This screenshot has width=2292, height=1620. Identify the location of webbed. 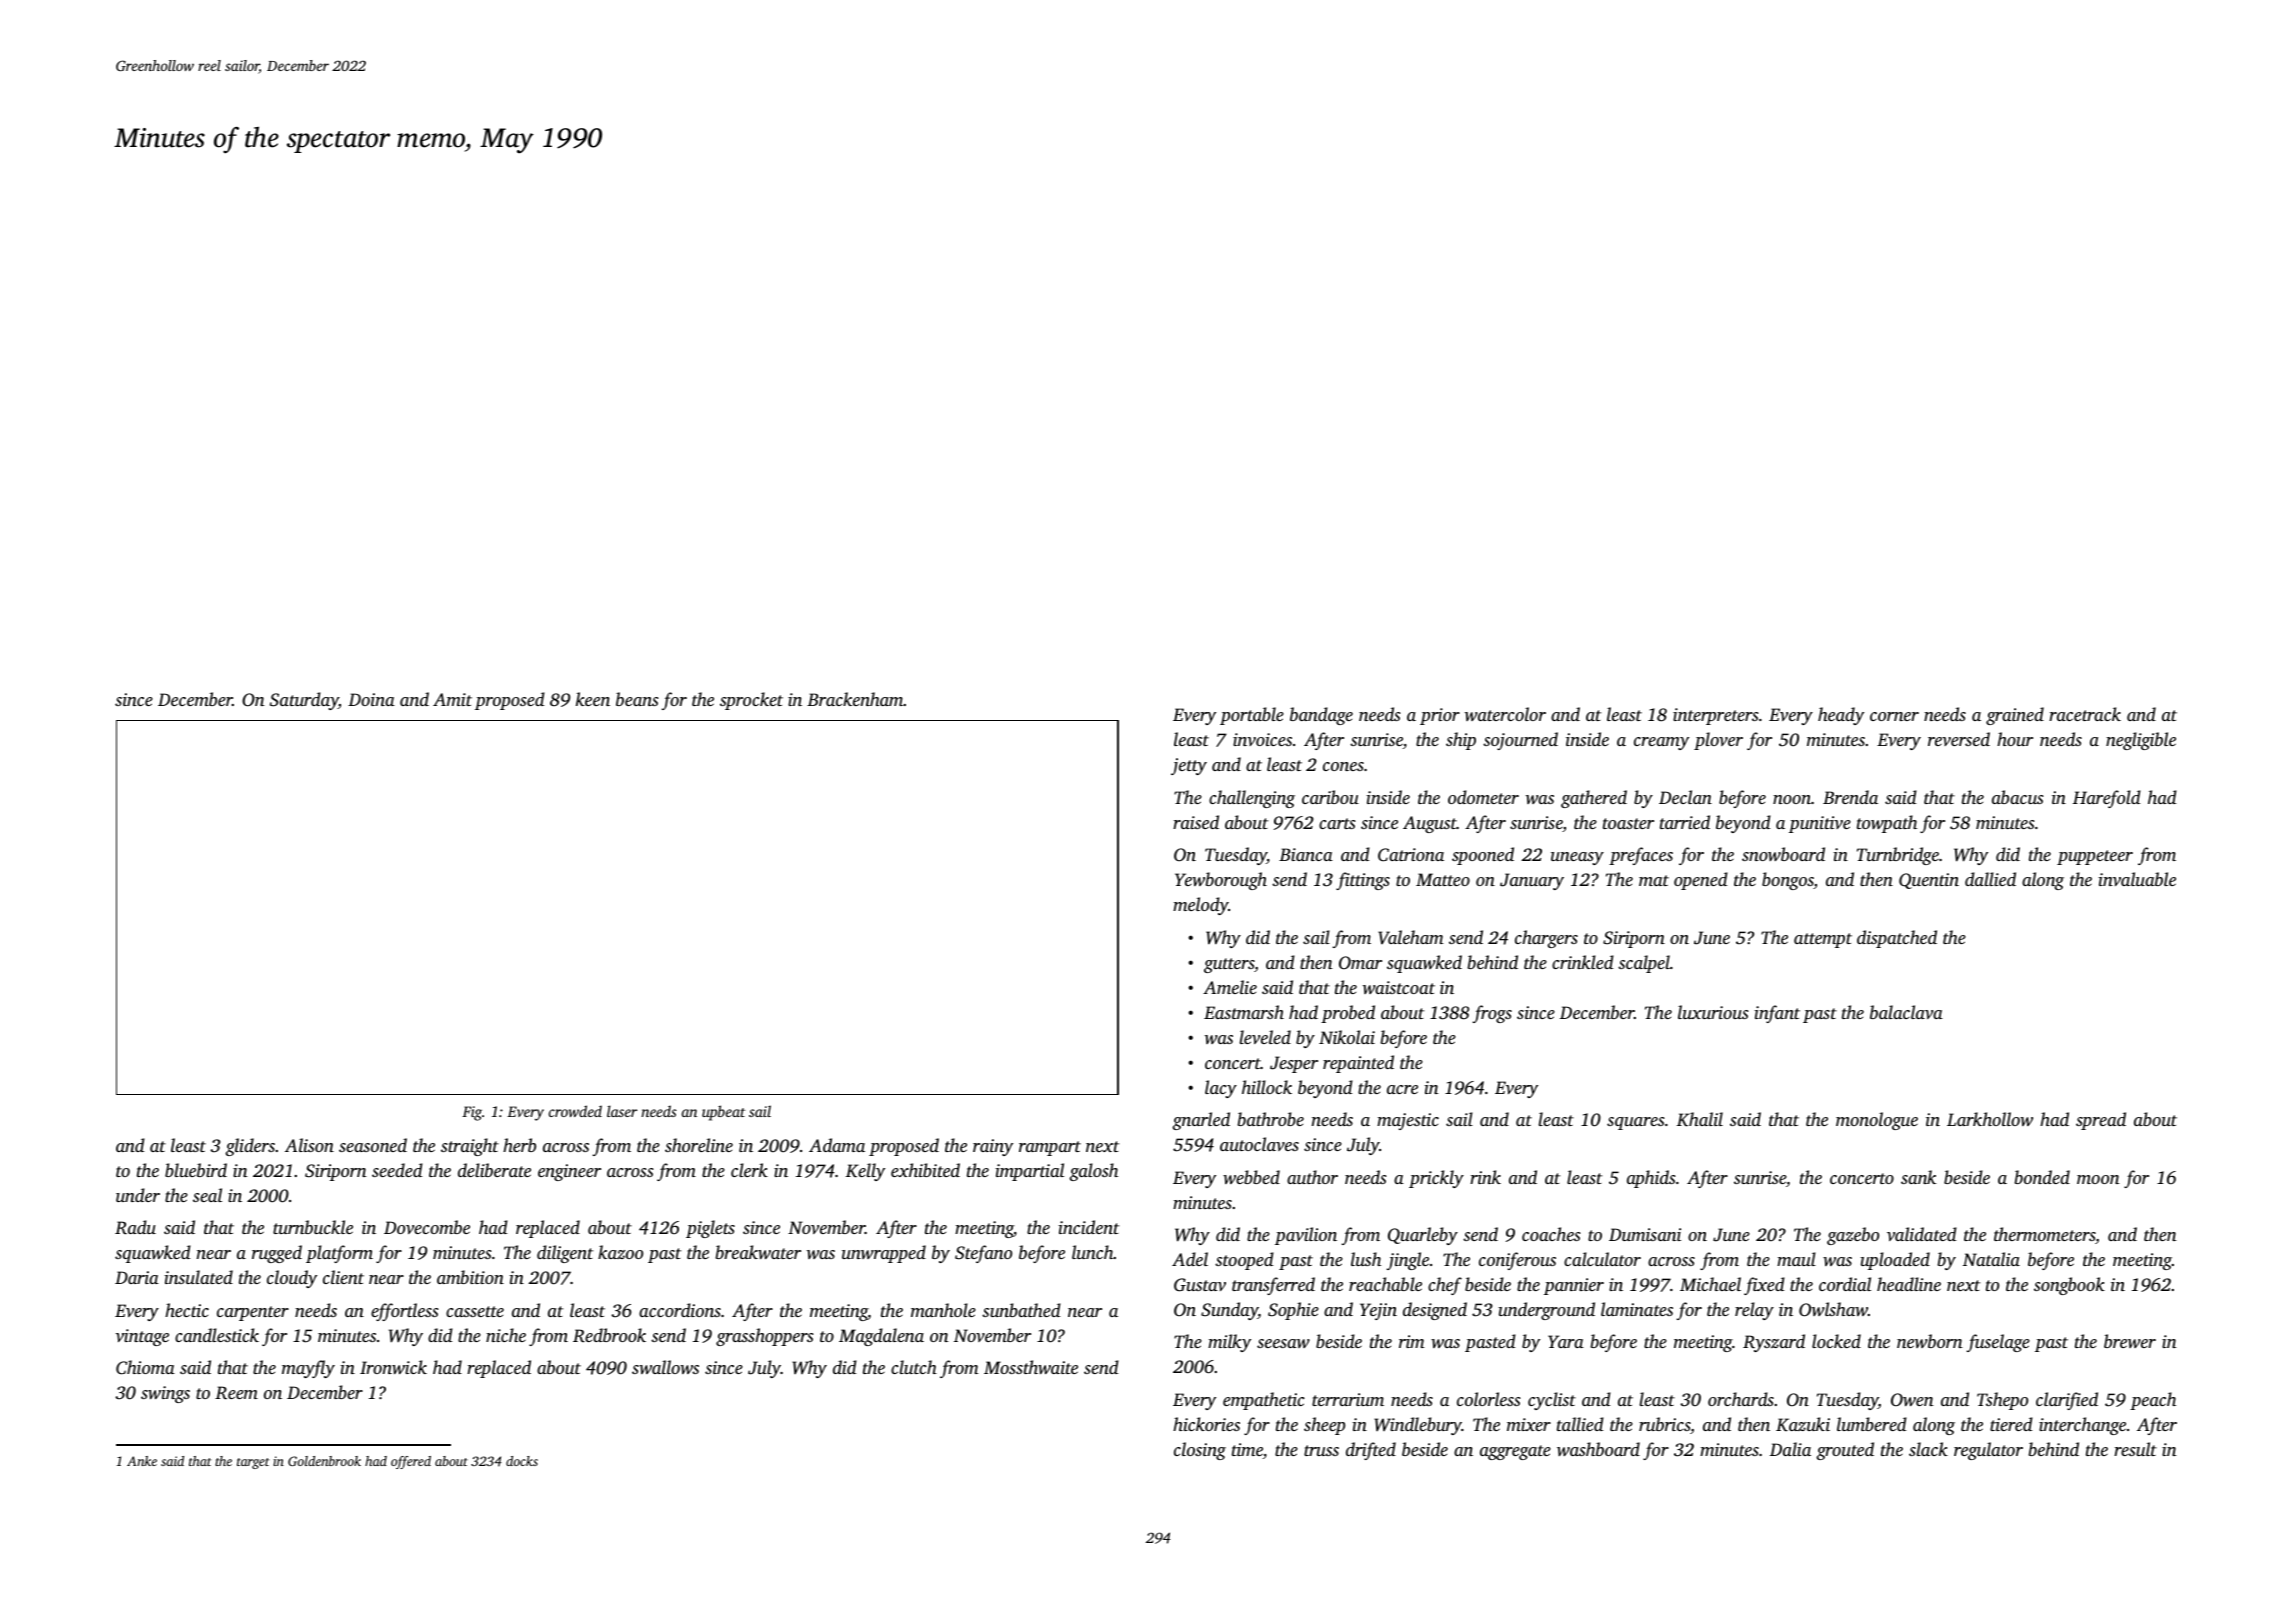
(1251, 1177).
